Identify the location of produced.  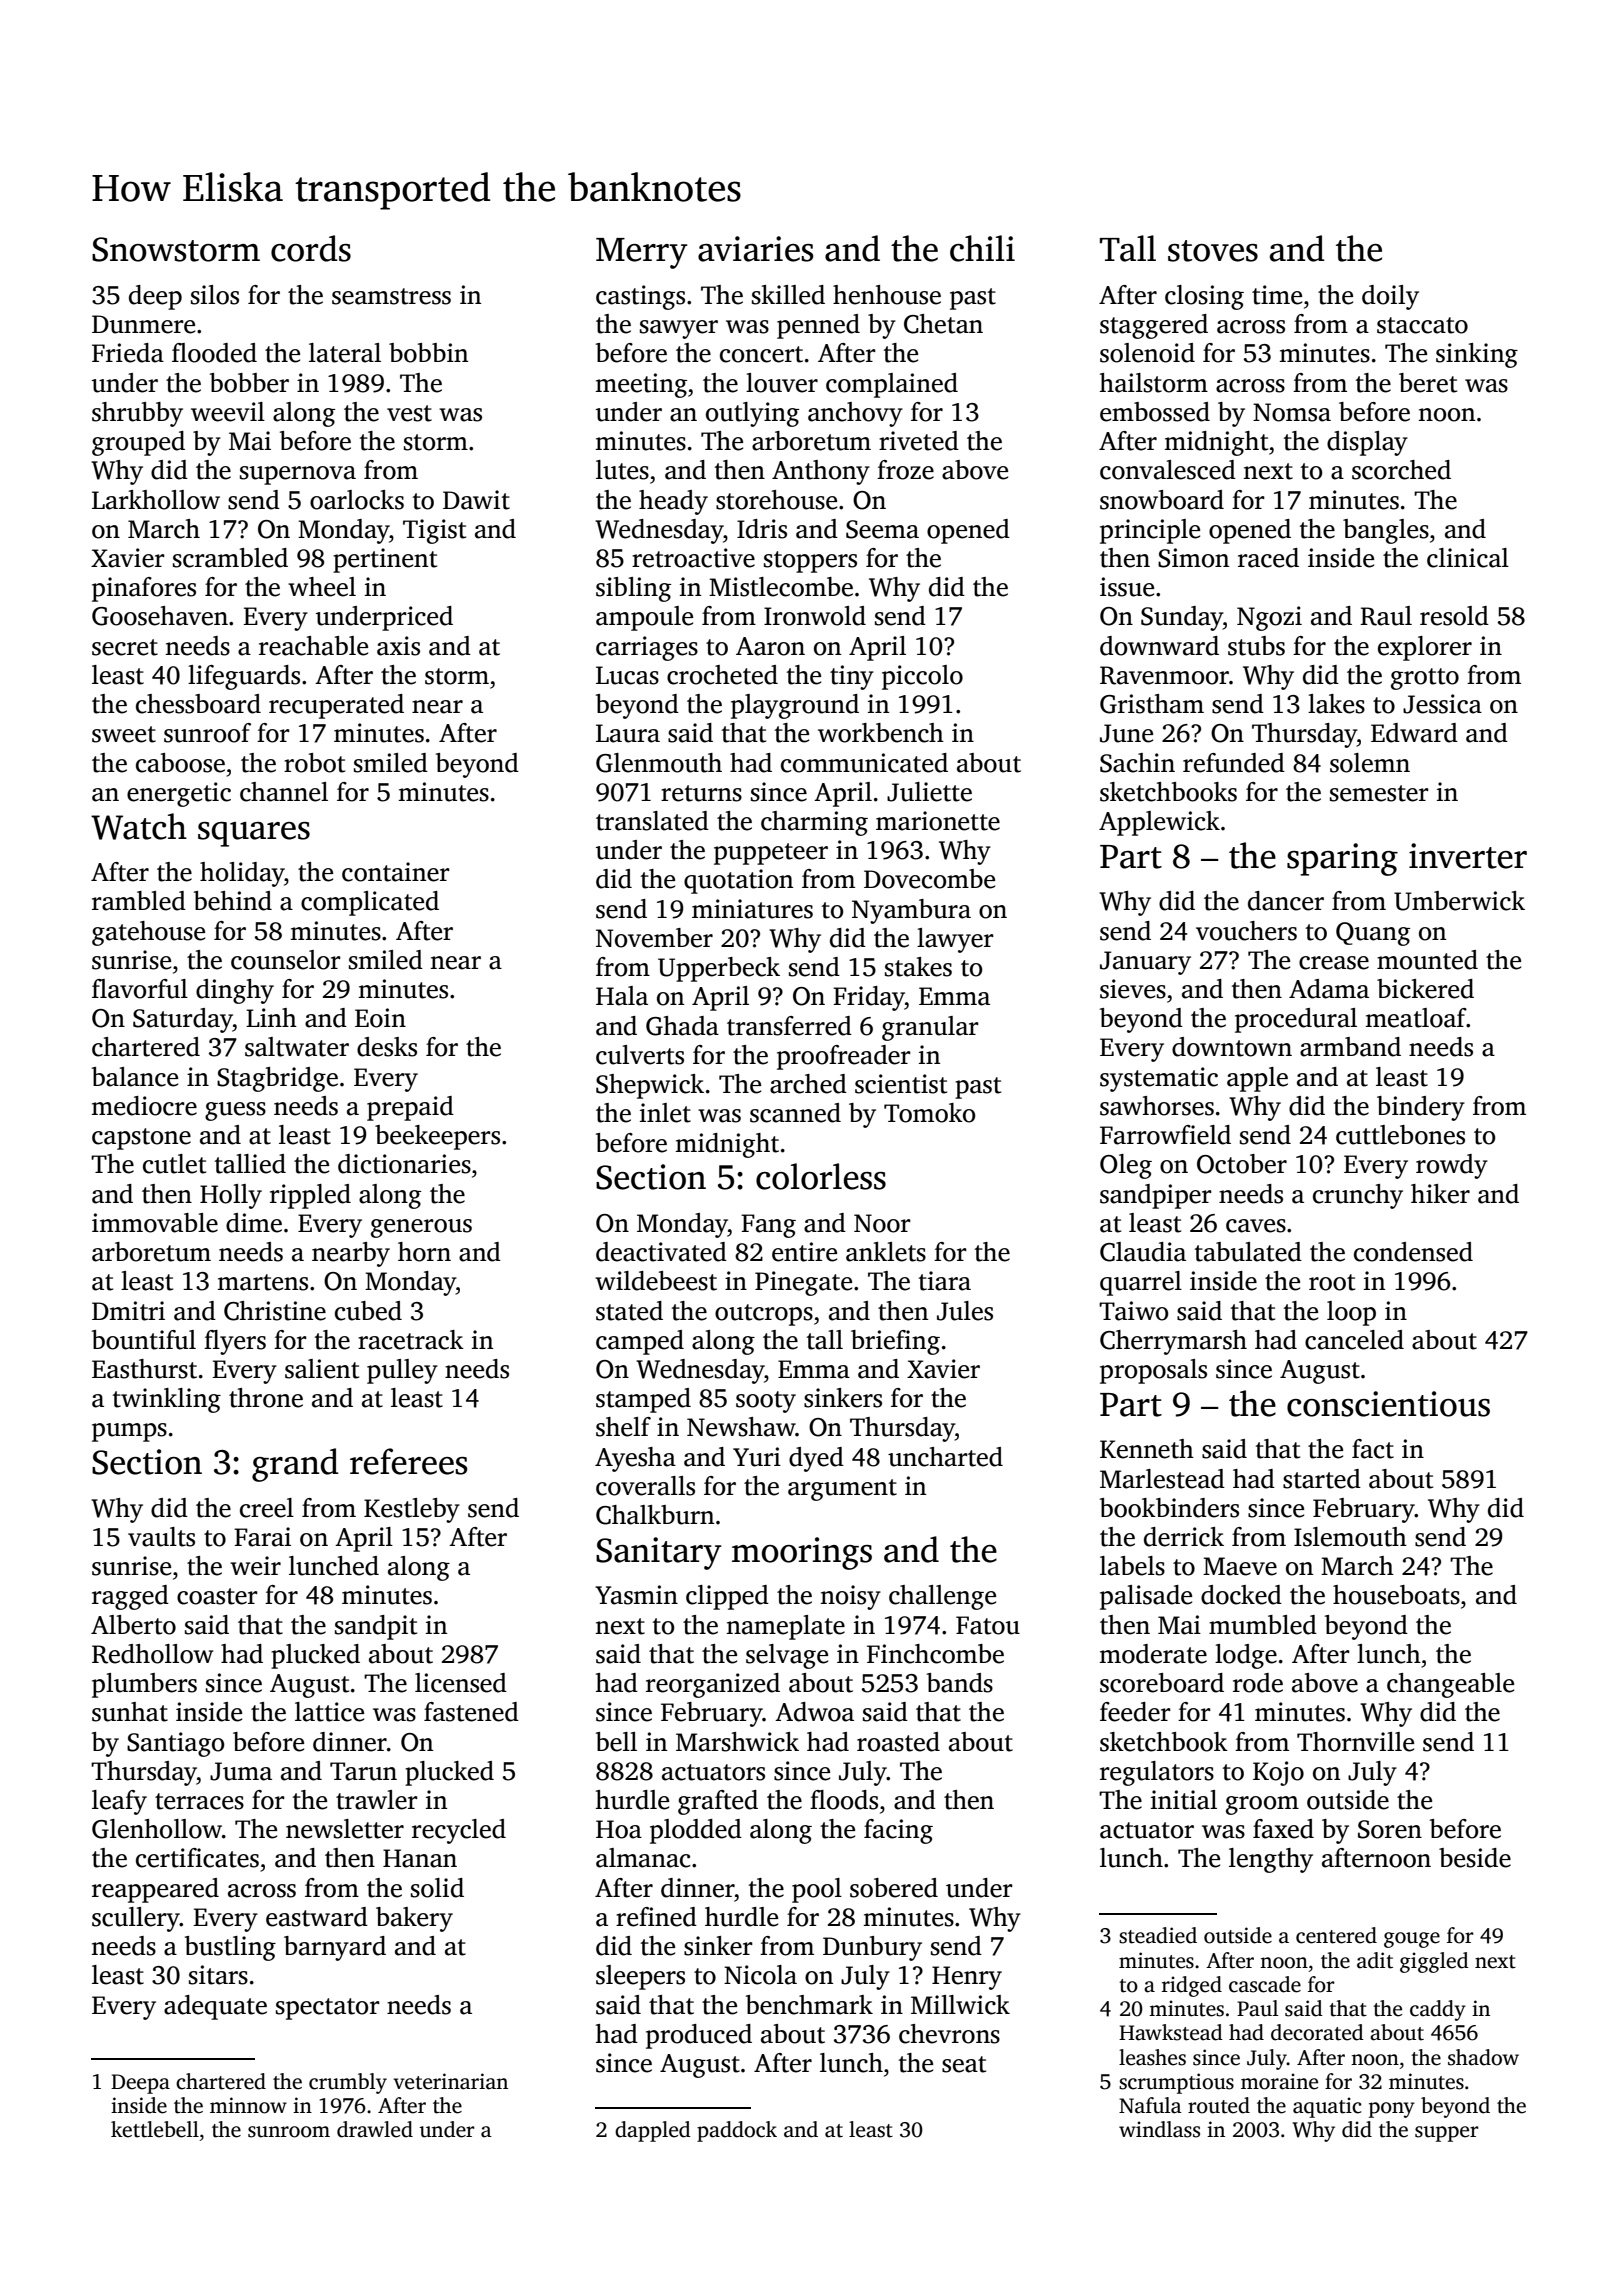
(699, 2036).
